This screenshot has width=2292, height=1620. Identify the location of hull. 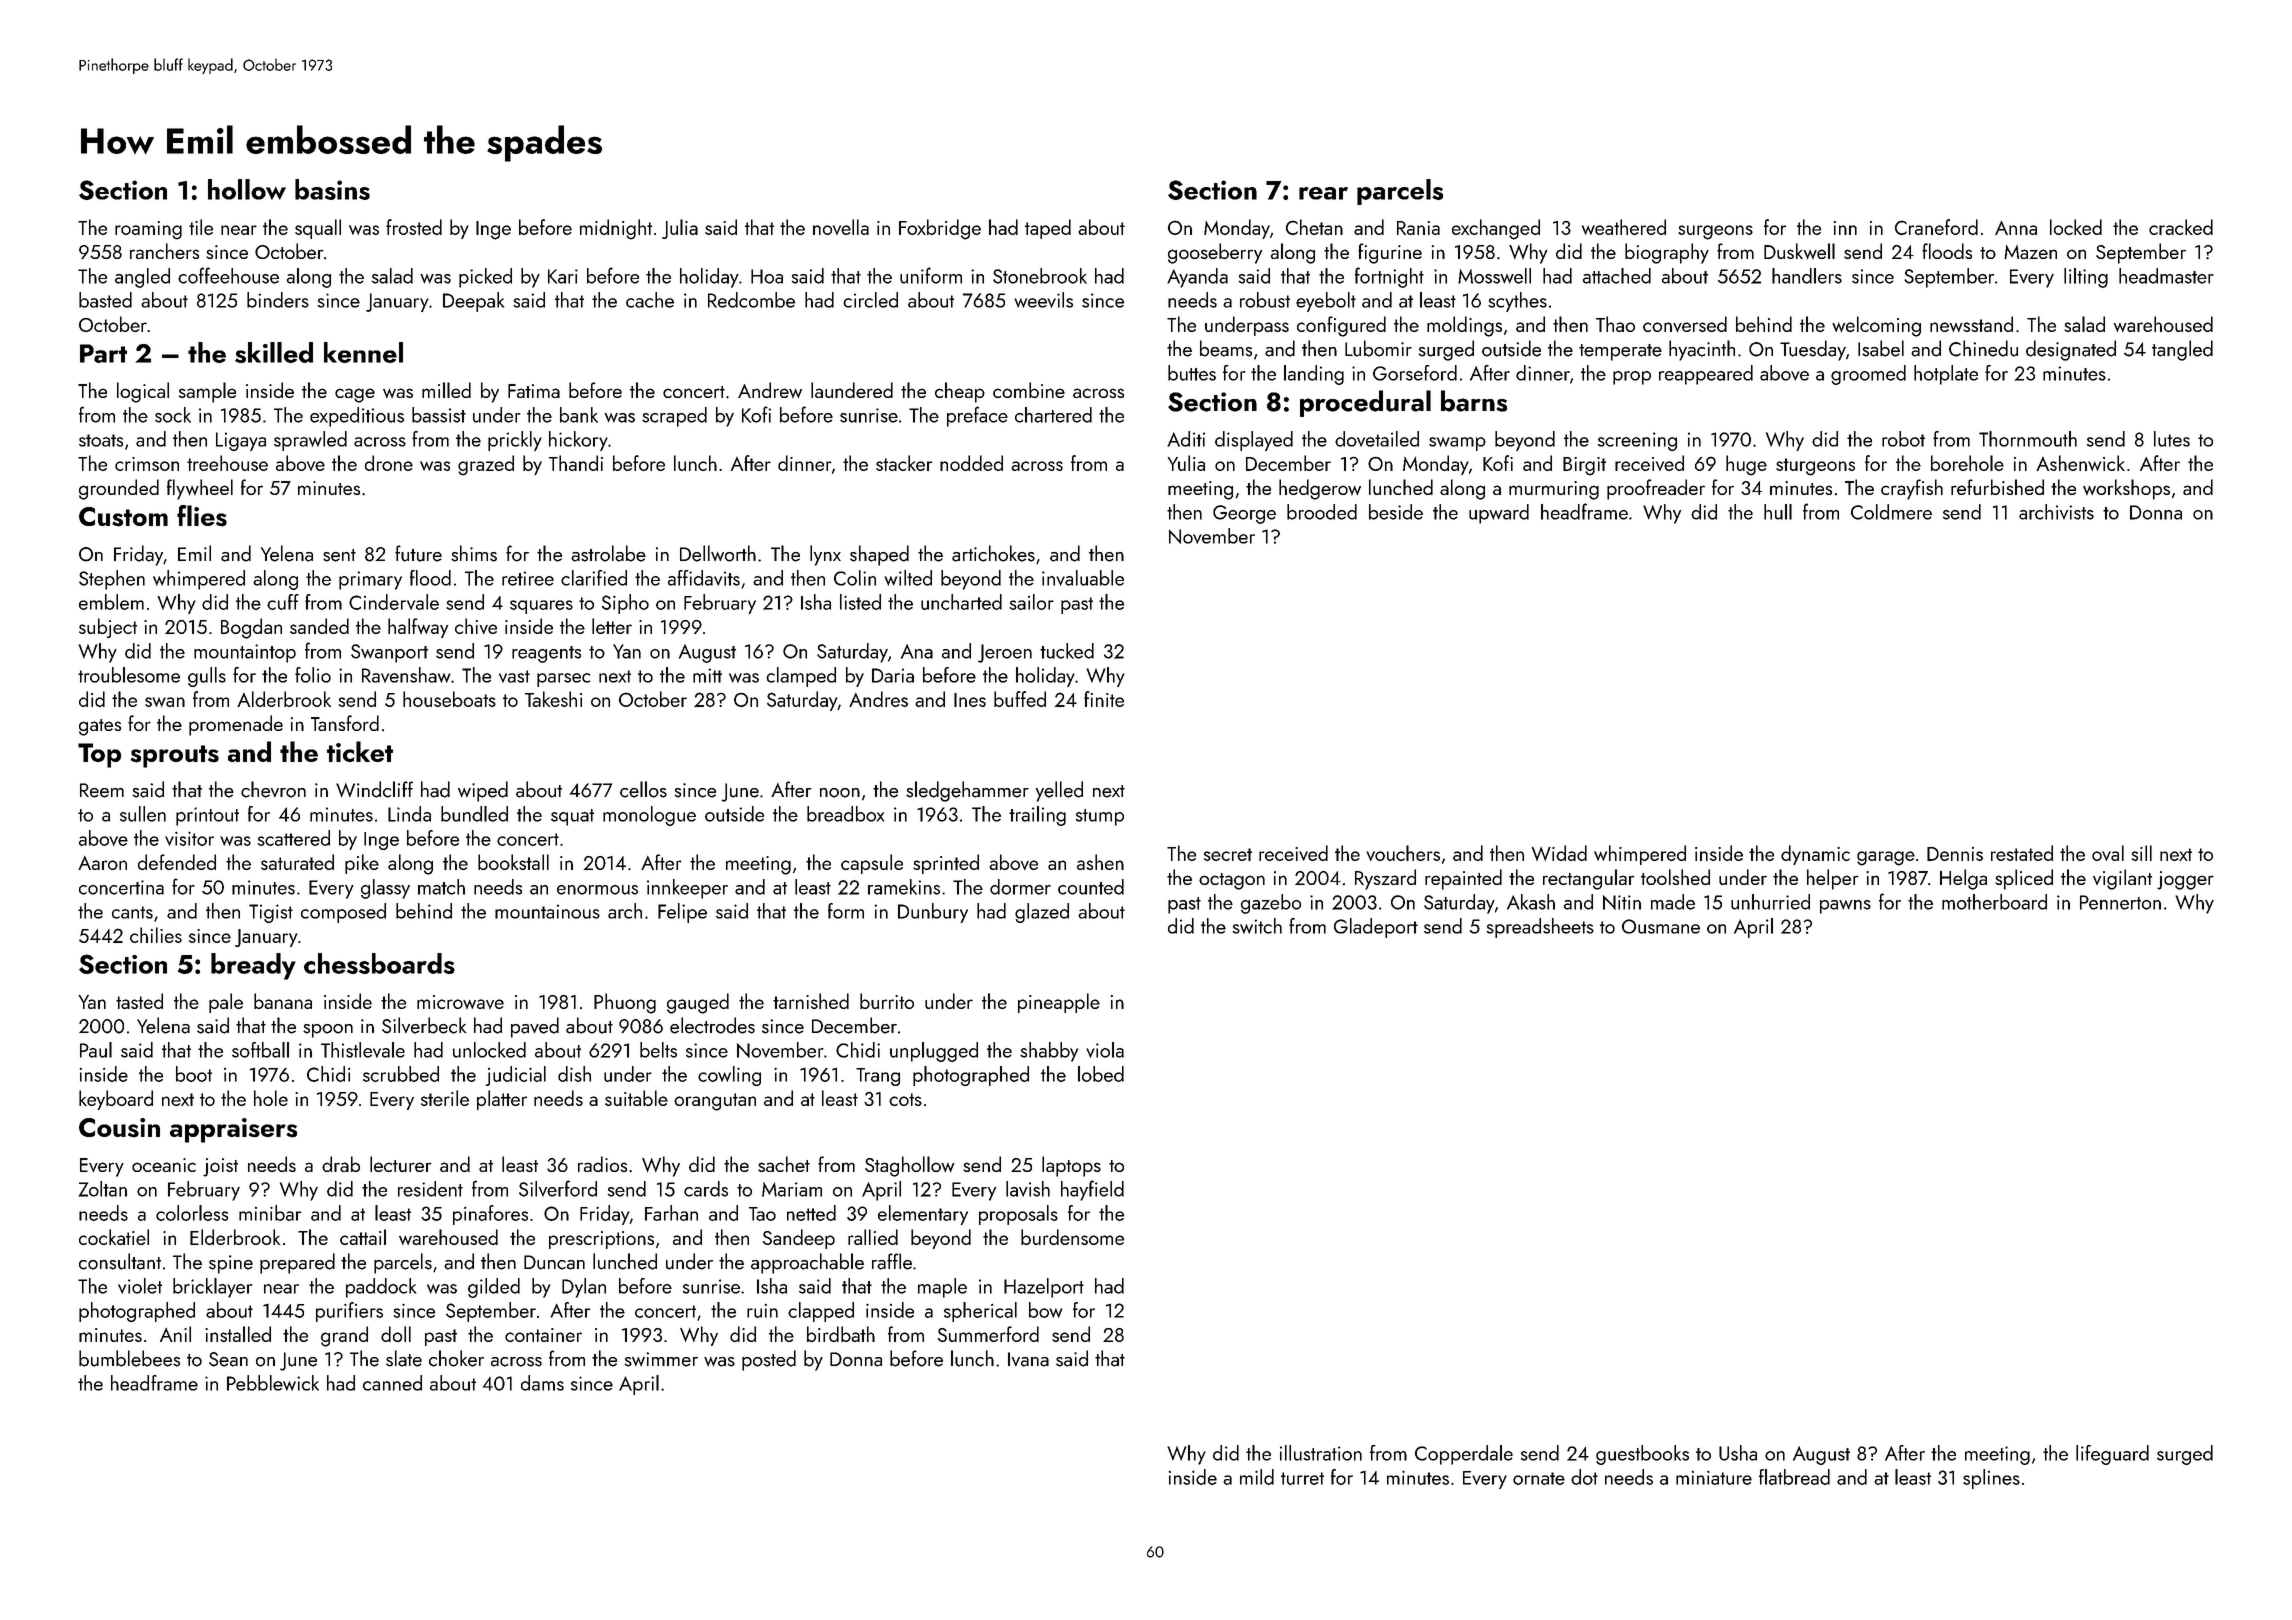
(1778, 512).
